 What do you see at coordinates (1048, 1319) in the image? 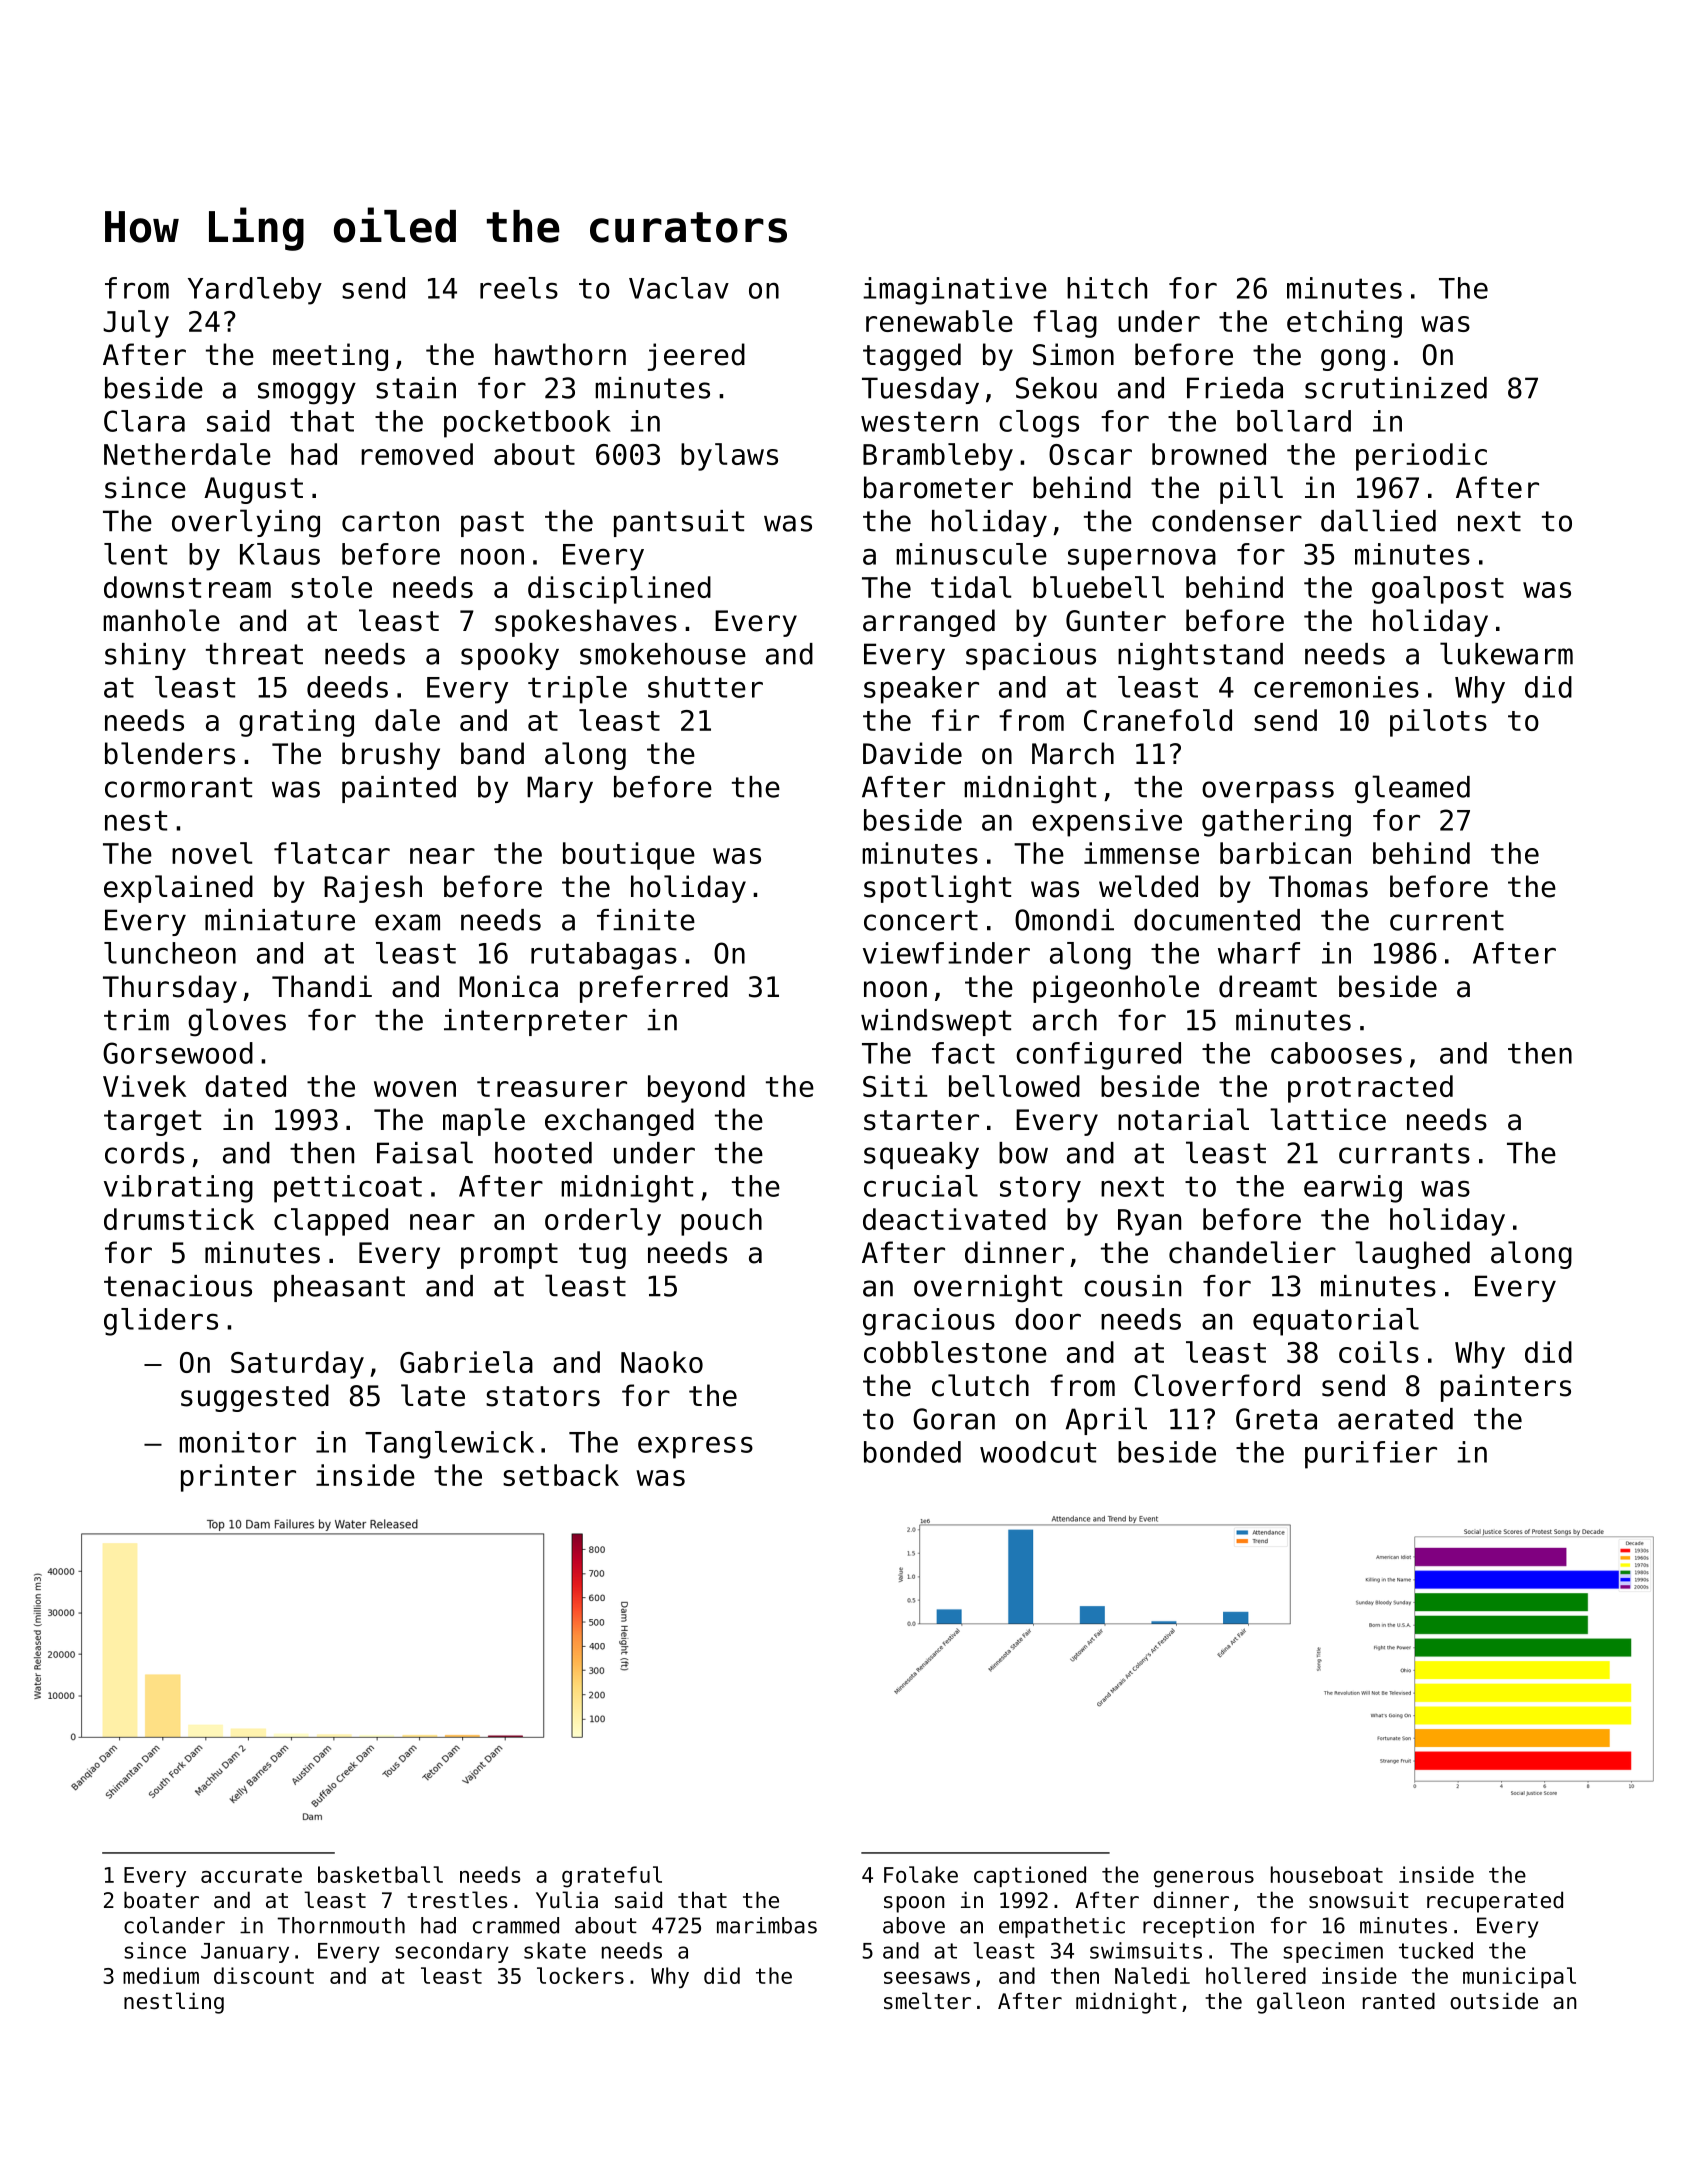
I see `door` at bounding box center [1048, 1319].
